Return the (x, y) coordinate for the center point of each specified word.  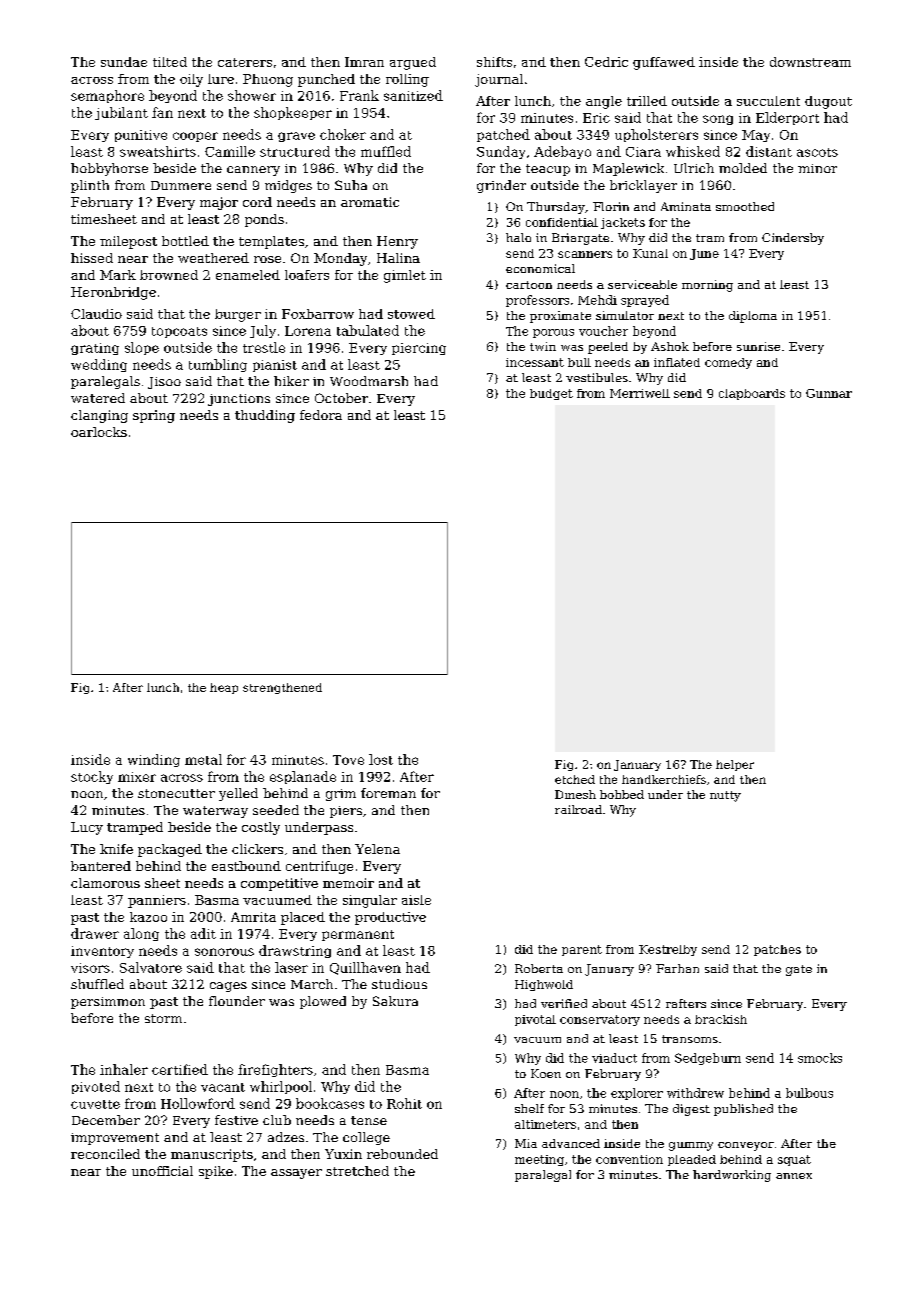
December (106, 1120)
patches (777, 950)
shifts (494, 62)
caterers (245, 62)
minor (817, 168)
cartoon (529, 285)
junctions (239, 400)
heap (224, 688)
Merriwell (640, 393)
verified (564, 1003)
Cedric (606, 62)
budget (551, 394)
